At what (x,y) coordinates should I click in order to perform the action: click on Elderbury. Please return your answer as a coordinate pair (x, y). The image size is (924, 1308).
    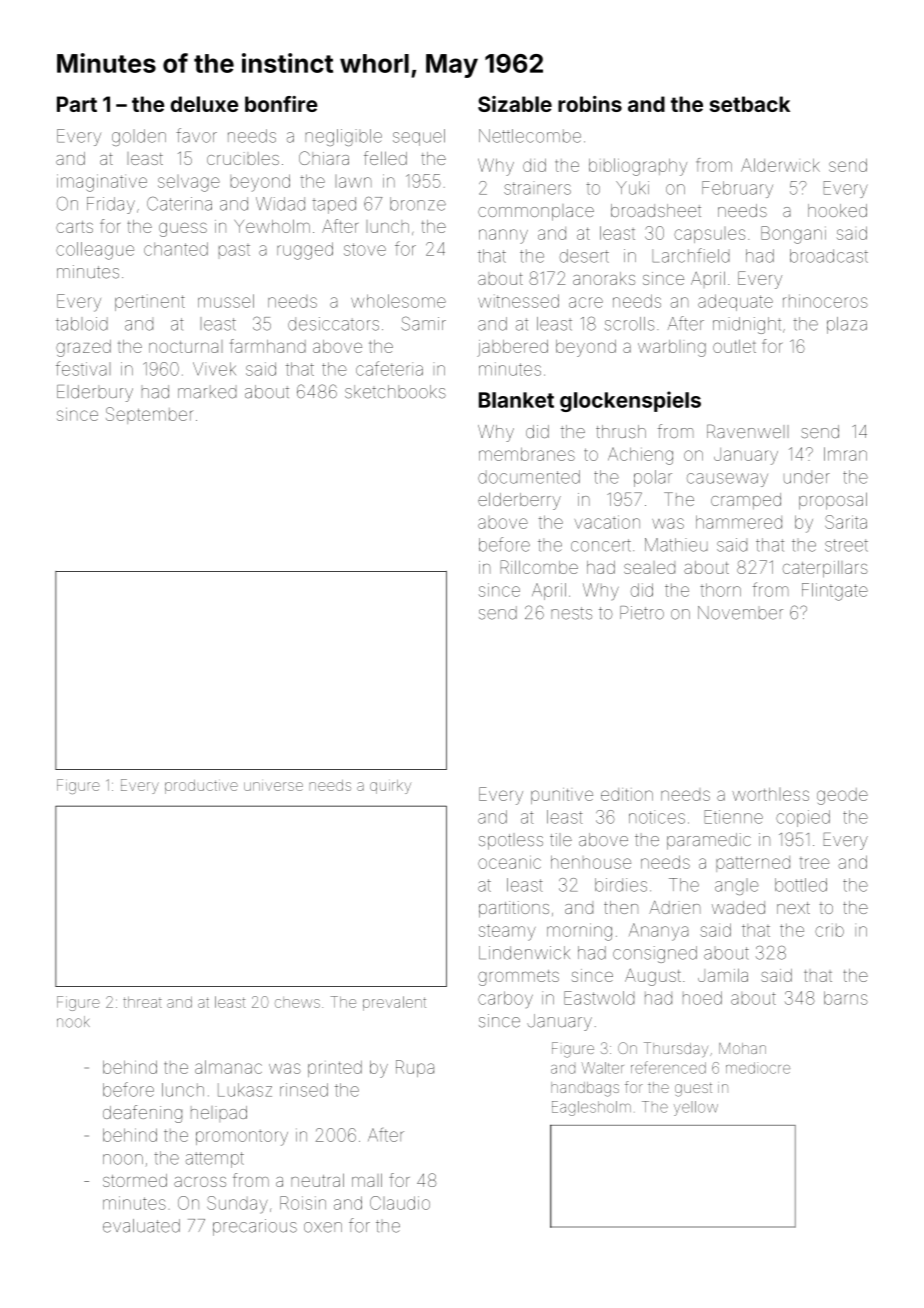
    Looking at the image, I should click on (95, 393).
